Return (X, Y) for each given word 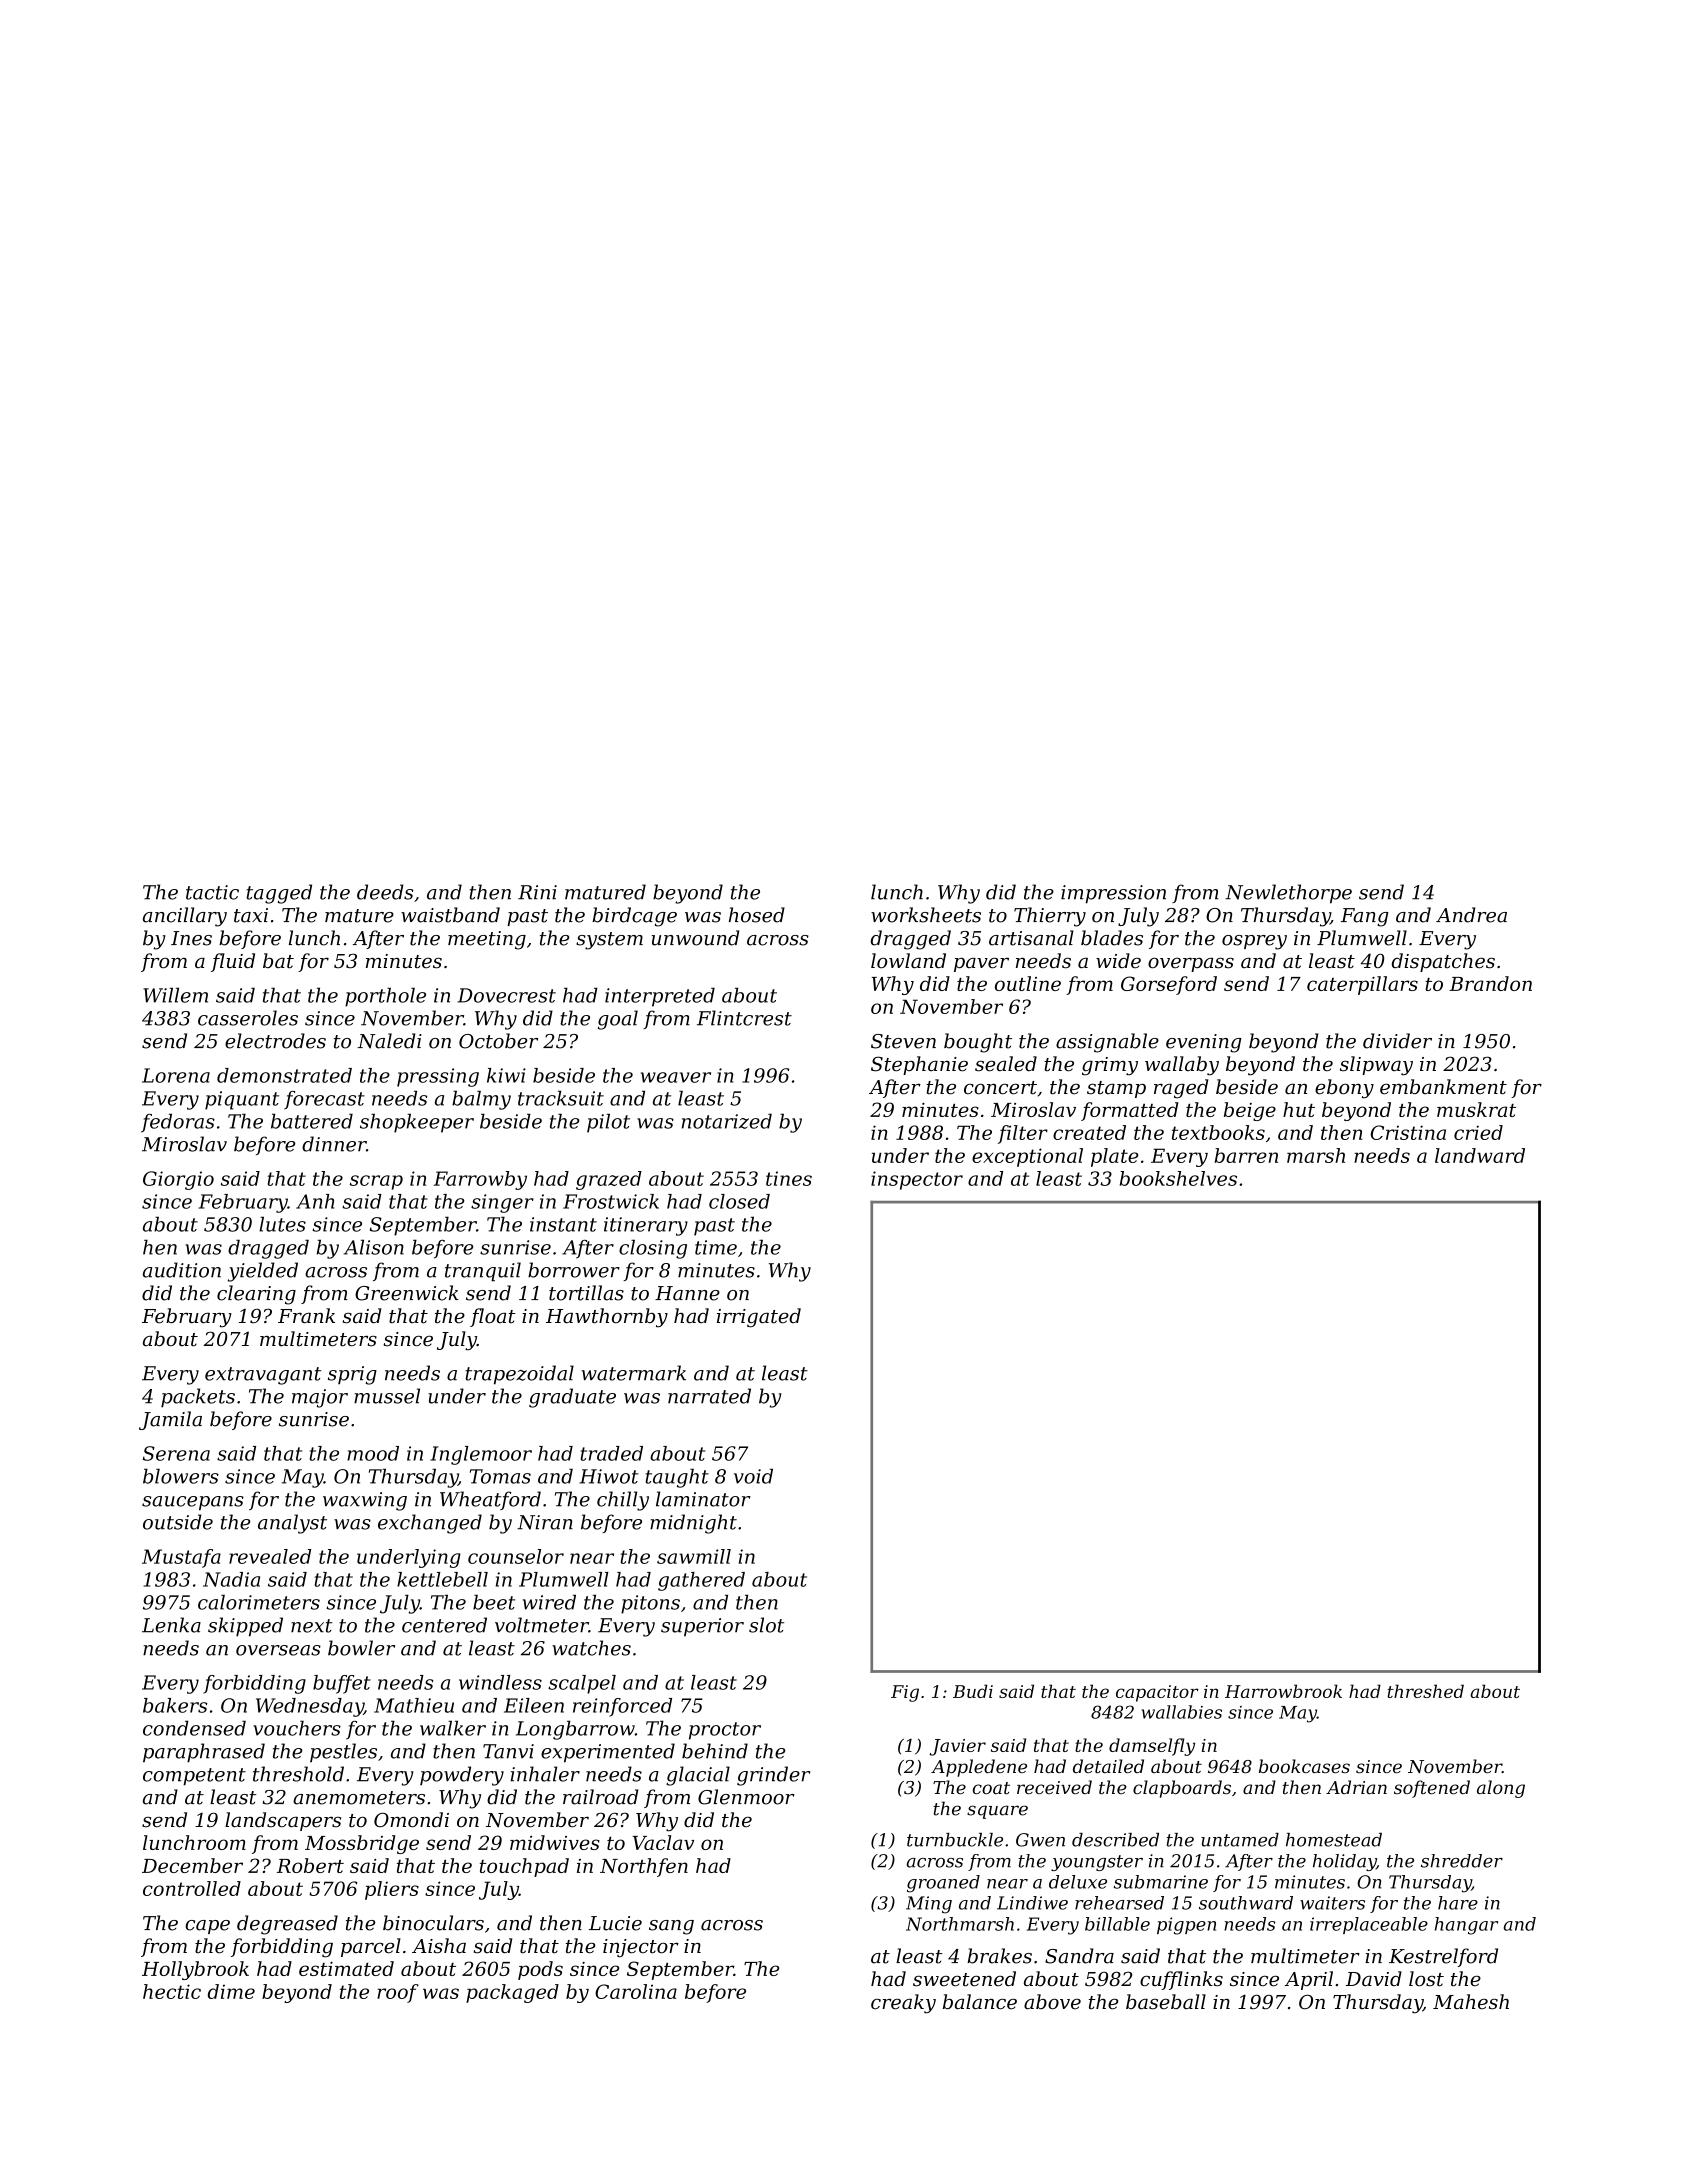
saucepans (193, 1503)
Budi (973, 1691)
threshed (1425, 1691)
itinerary (646, 1226)
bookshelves (1178, 1178)
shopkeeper (417, 1123)
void (753, 1476)
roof (398, 1993)
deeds (385, 892)
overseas (278, 1650)
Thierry (1050, 917)
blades (1112, 938)
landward (1480, 1155)
